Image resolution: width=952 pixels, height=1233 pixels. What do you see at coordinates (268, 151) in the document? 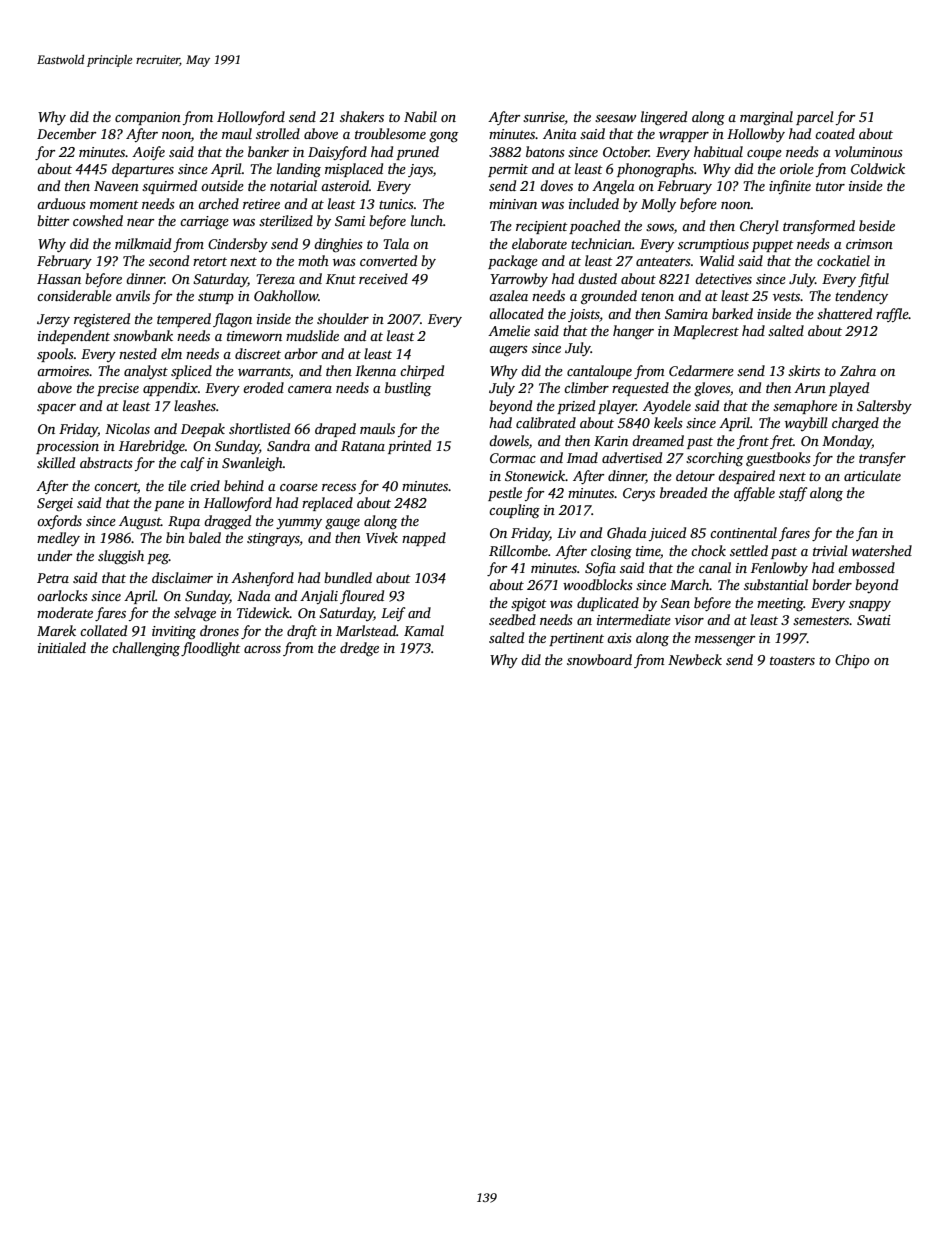
I see `banker` at bounding box center [268, 151].
